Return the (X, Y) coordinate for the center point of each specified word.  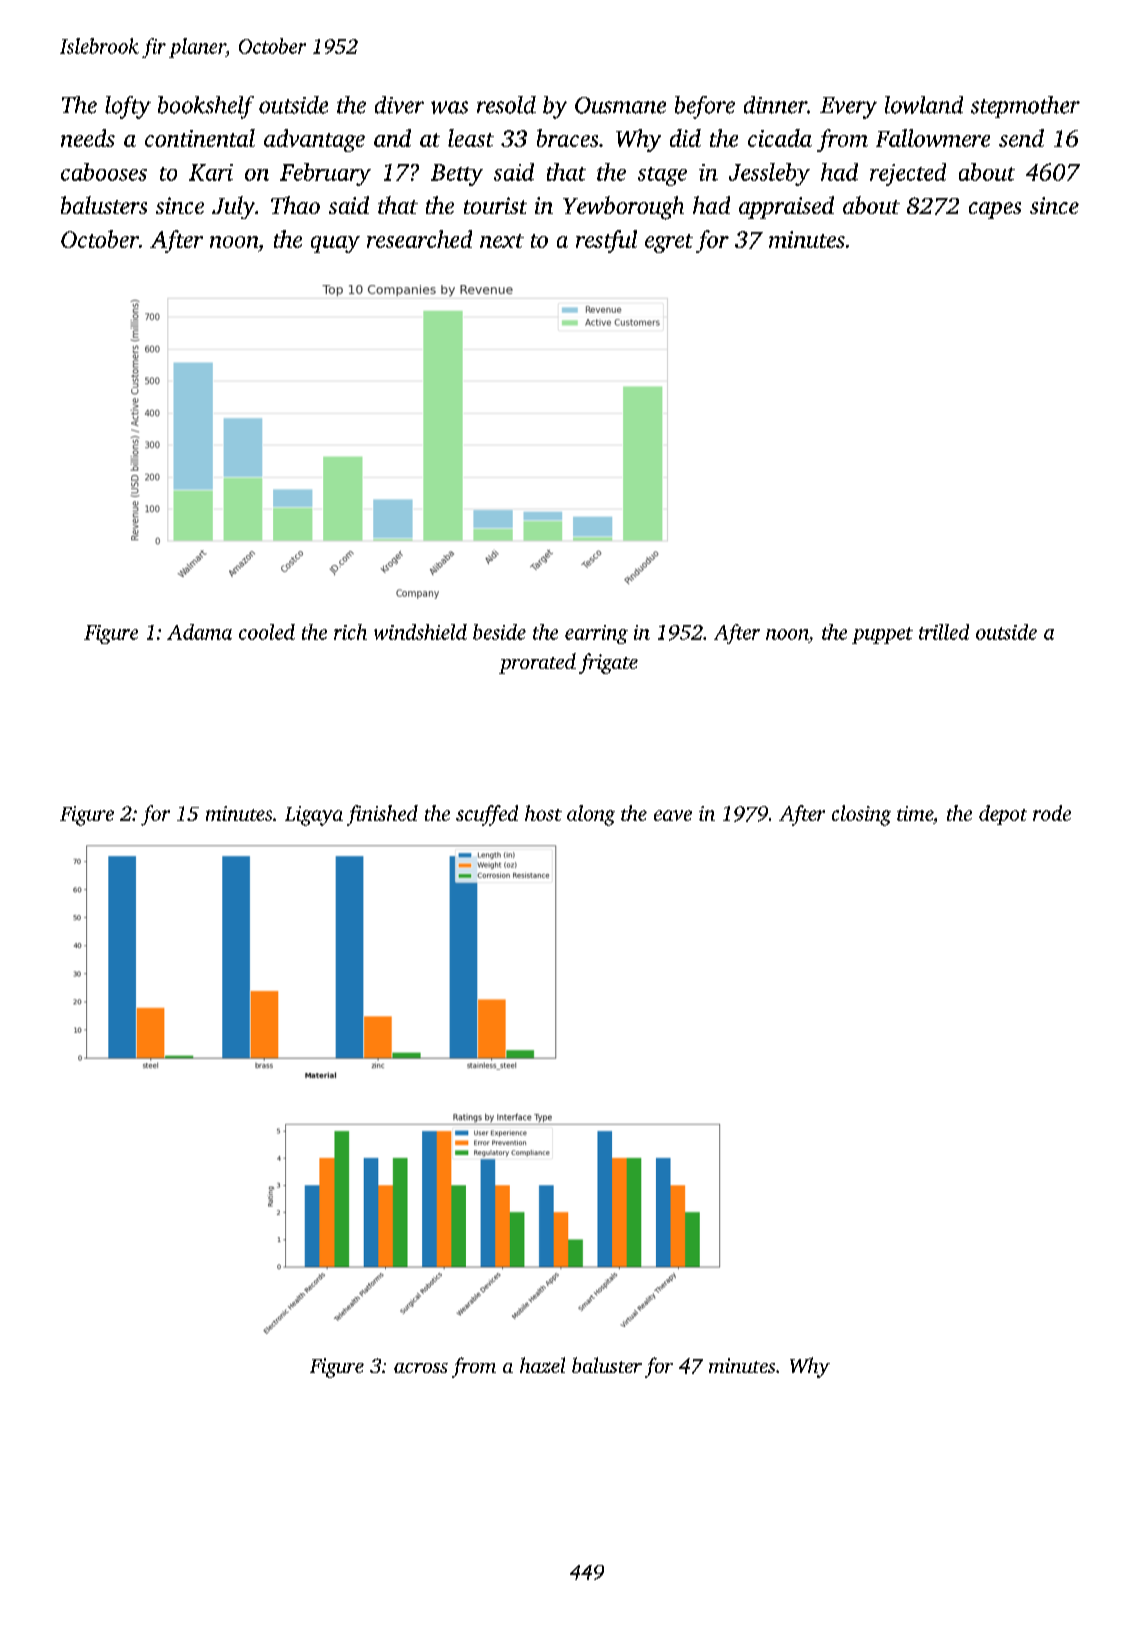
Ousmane (620, 105)
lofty (128, 107)
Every (848, 108)
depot (1003, 815)
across (421, 1368)
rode (1052, 813)
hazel (542, 1365)
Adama (199, 632)
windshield (420, 632)
